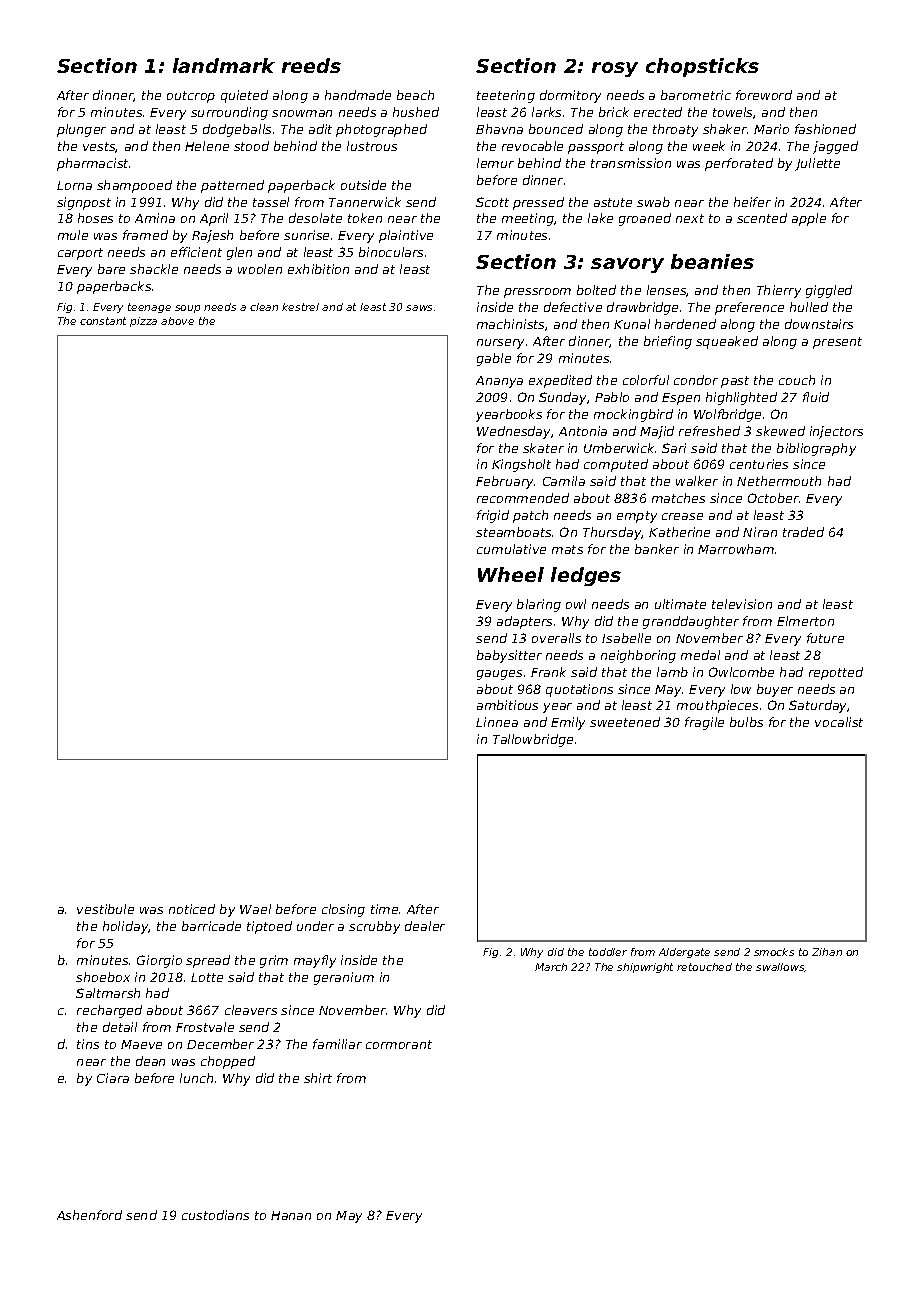 This screenshot has height=1308, width=924. What do you see at coordinates (499, 675) in the screenshot?
I see `gauges` at bounding box center [499, 675].
